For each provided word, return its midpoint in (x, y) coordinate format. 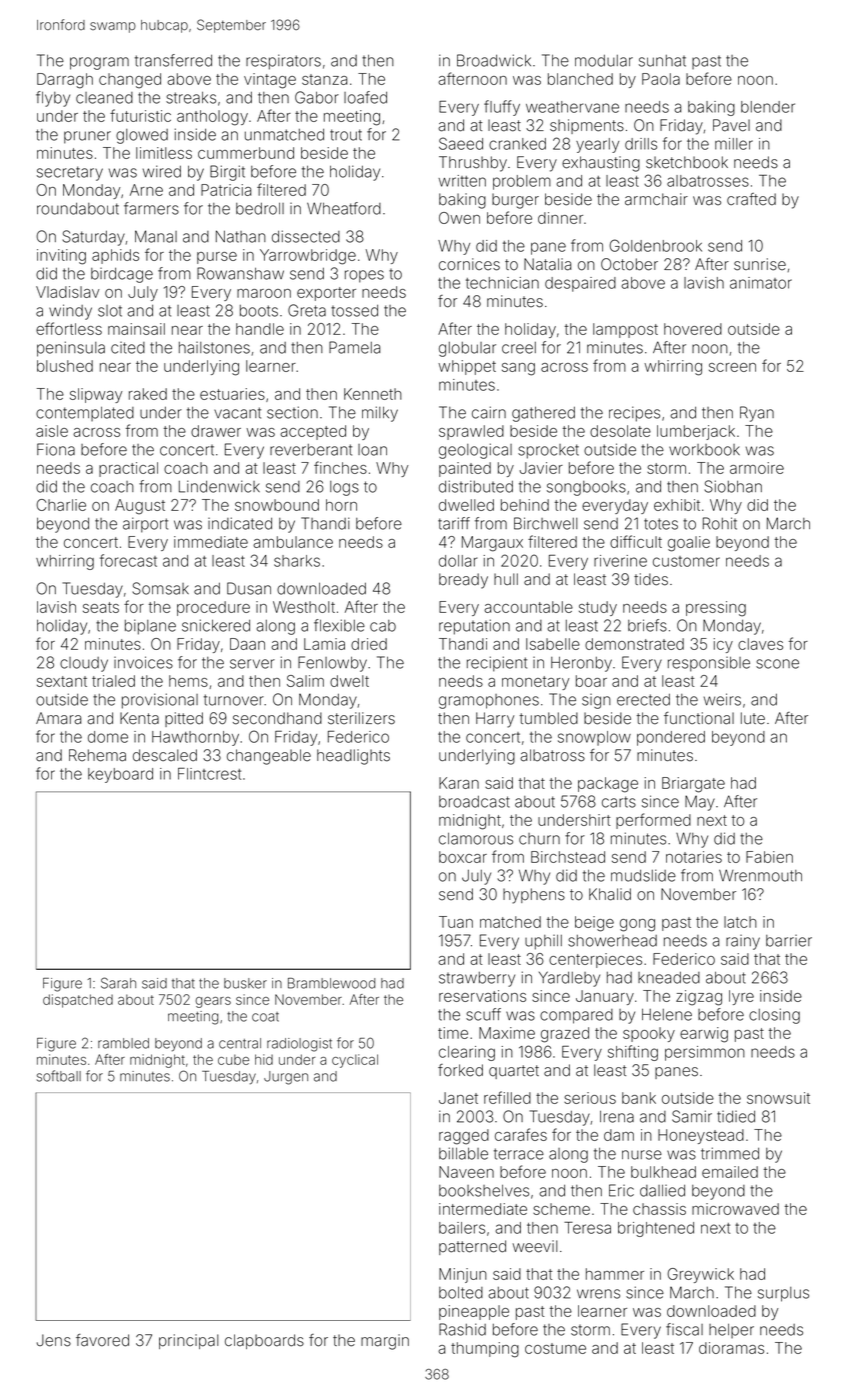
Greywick (700, 1275)
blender (768, 107)
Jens (54, 1340)
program (99, 63)
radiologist (299, 1045)
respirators (283, 62)
